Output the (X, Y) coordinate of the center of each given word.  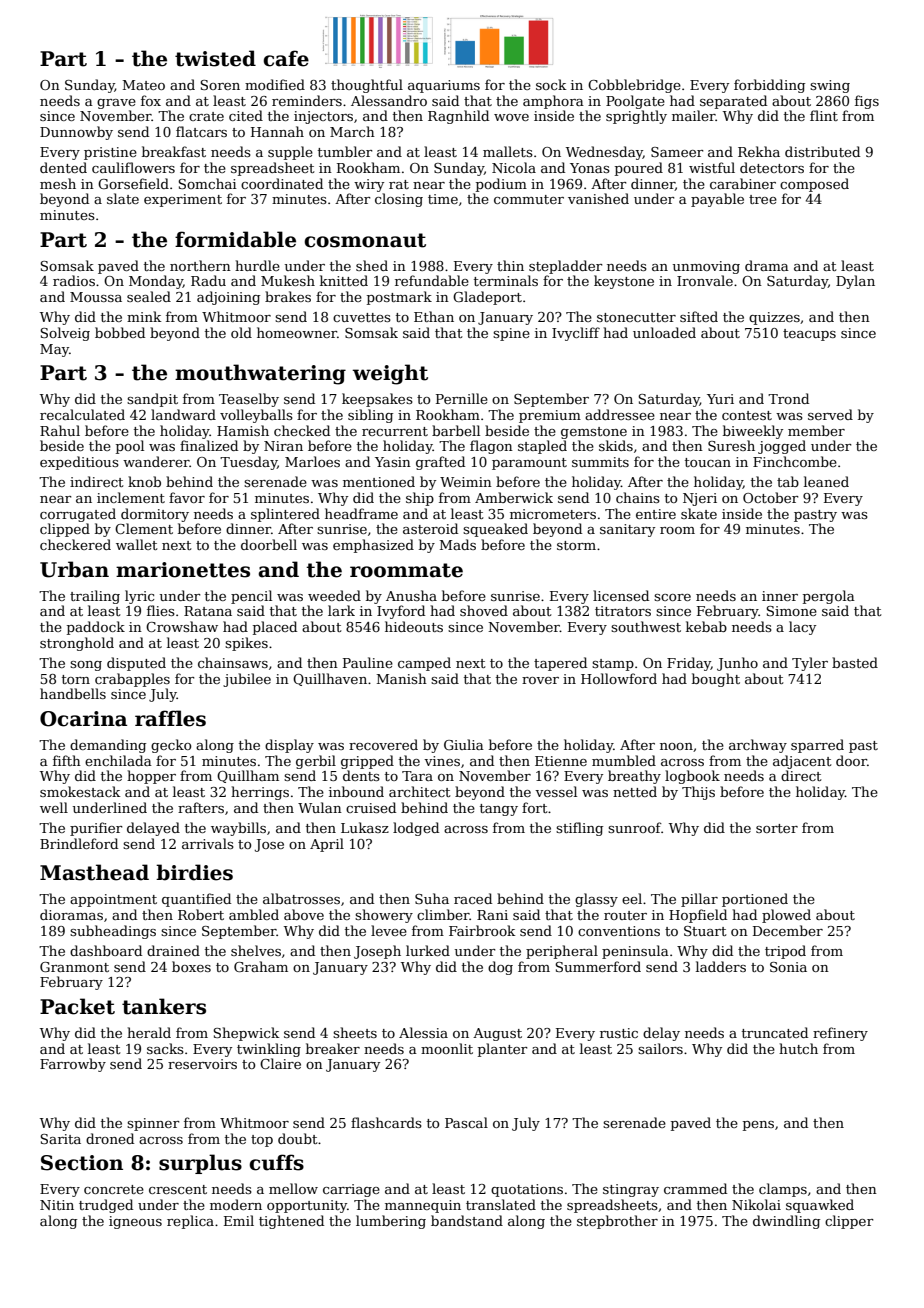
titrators (623, 611)
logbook (692, 777)
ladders (721, 966)
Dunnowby (76, 133)
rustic (619, 1033)
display (289, 746)
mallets (508, 151)
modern (236, 1204)
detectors (772, 167)
